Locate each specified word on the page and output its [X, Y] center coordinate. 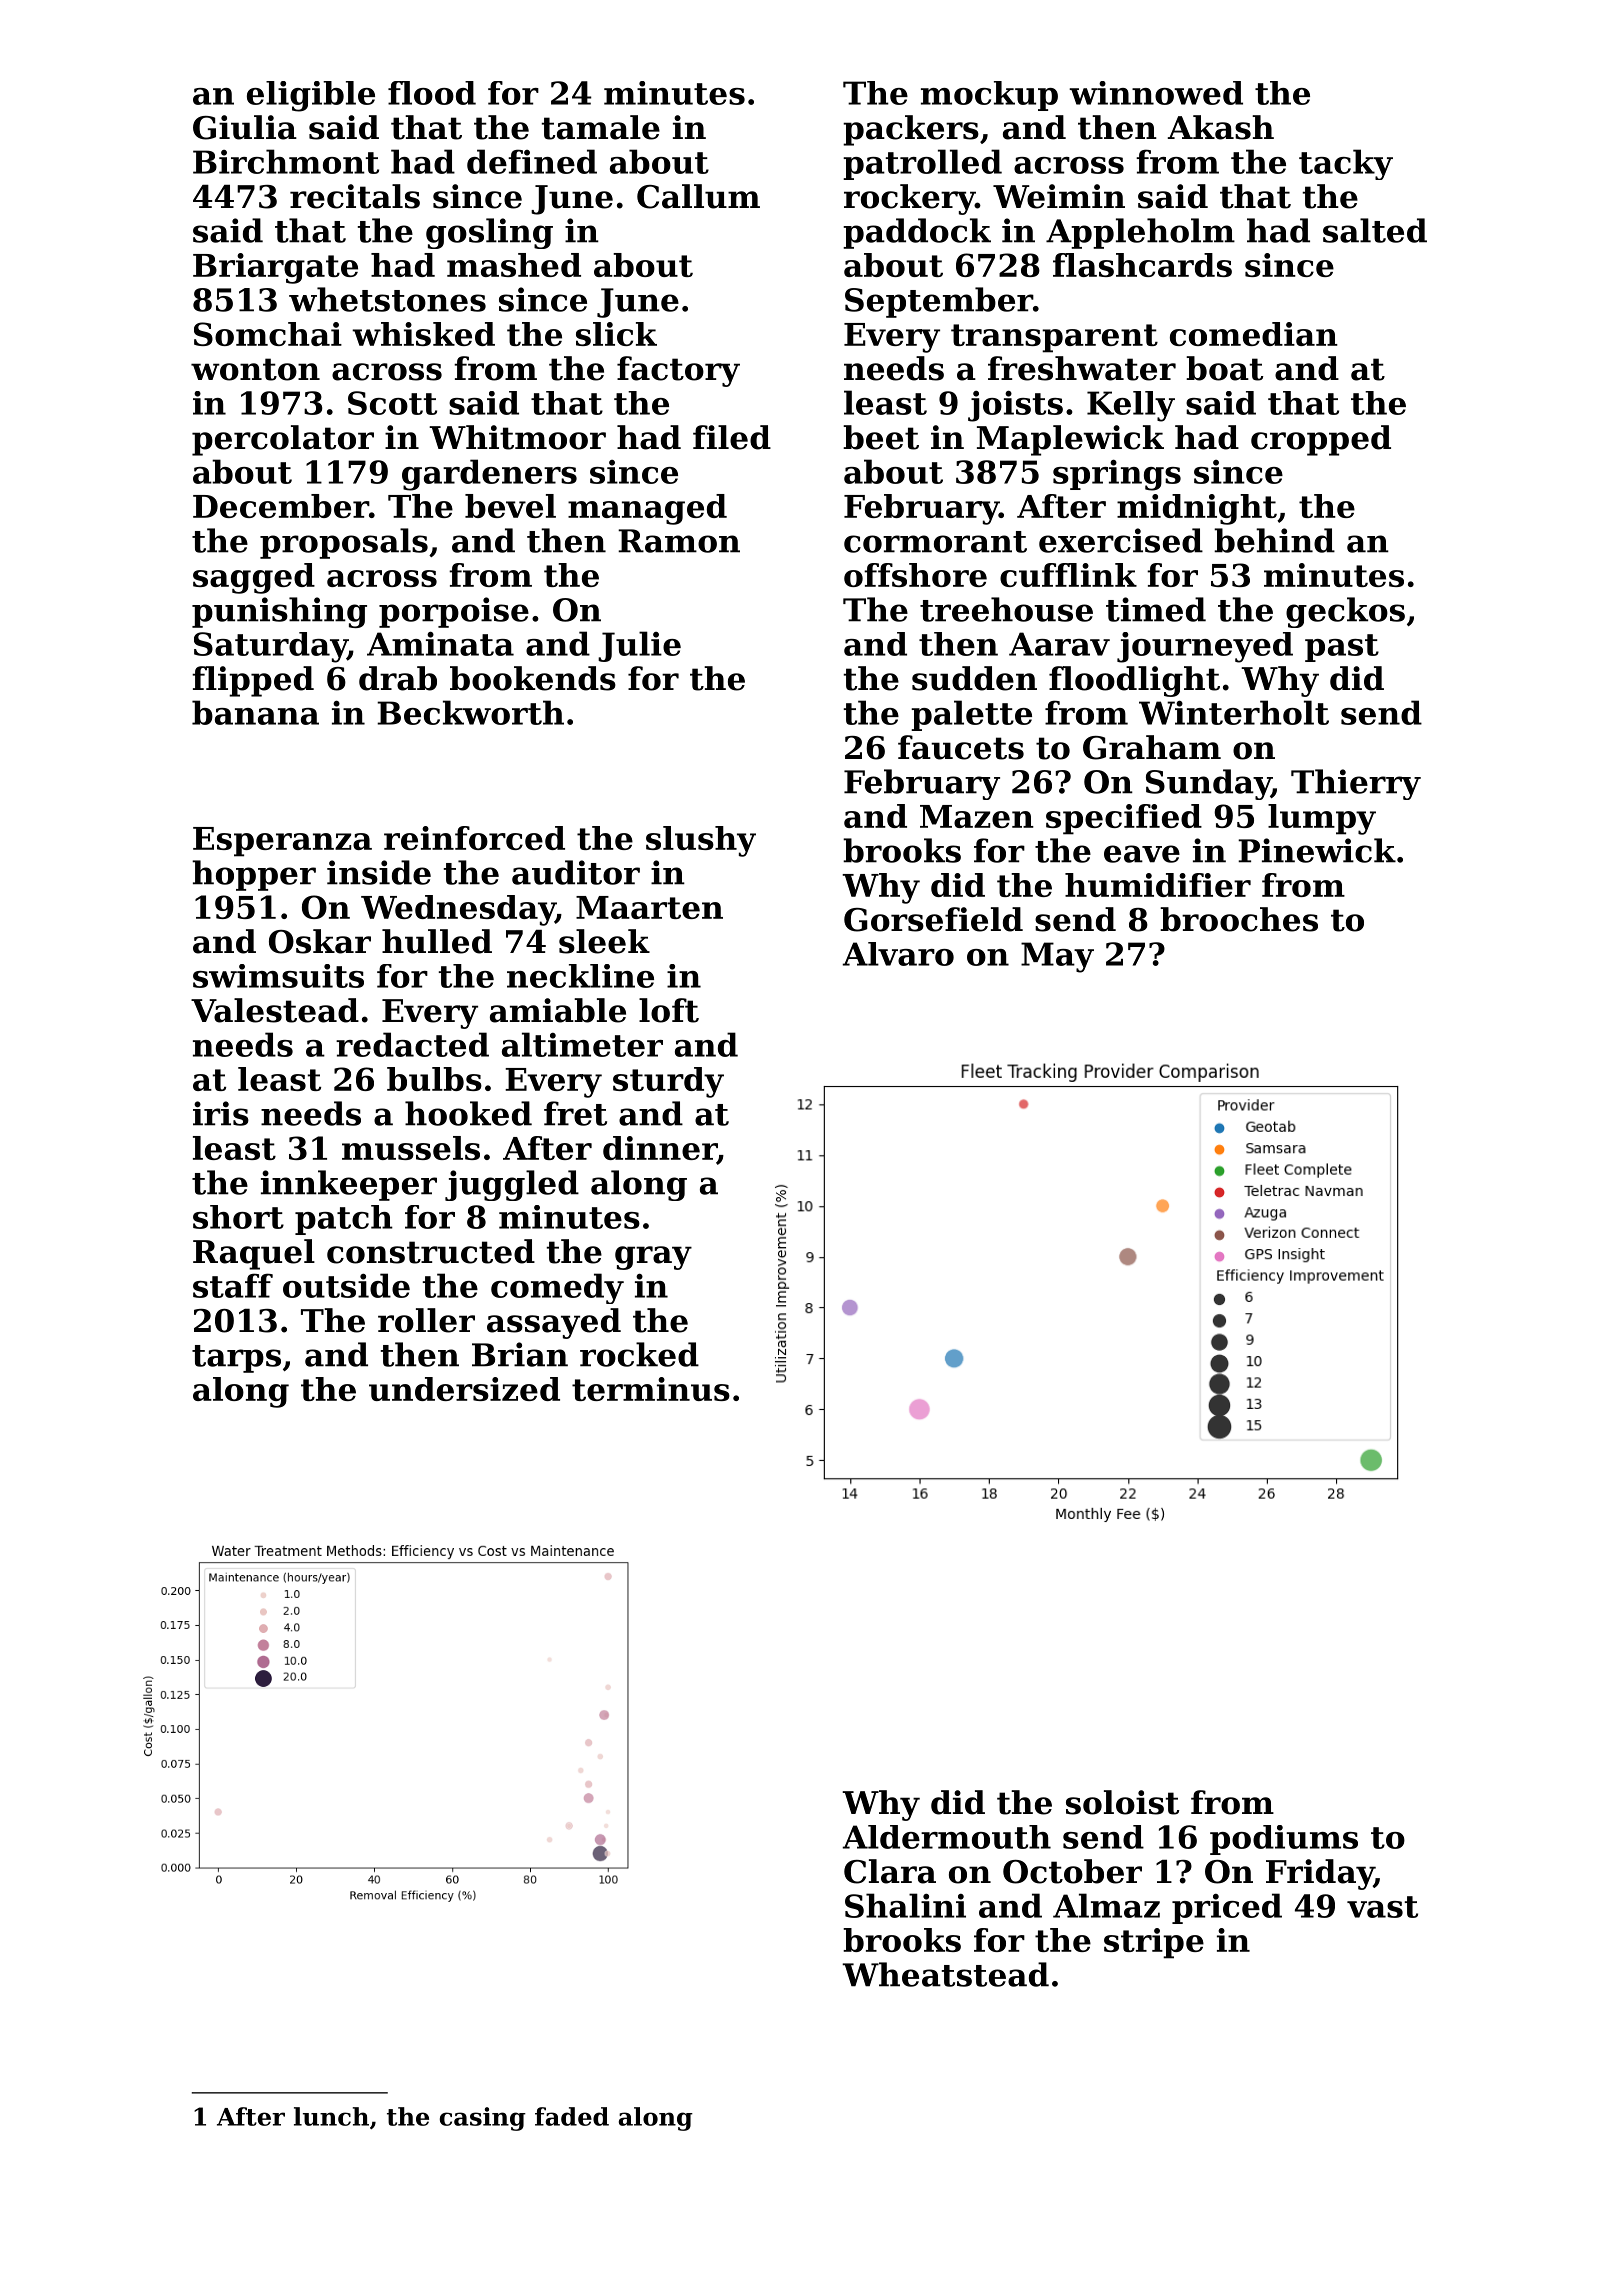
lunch [331, 2116]
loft [669, 1010]
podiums [1284, 1840]
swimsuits [278, 976]
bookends [533, 678]
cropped [1321, 440]
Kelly [1131, 406]
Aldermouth [946, 1837]
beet [881, 437]
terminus [651, 1389]
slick [616, 334]
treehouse [1006, 609]
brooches [1239, 919]
